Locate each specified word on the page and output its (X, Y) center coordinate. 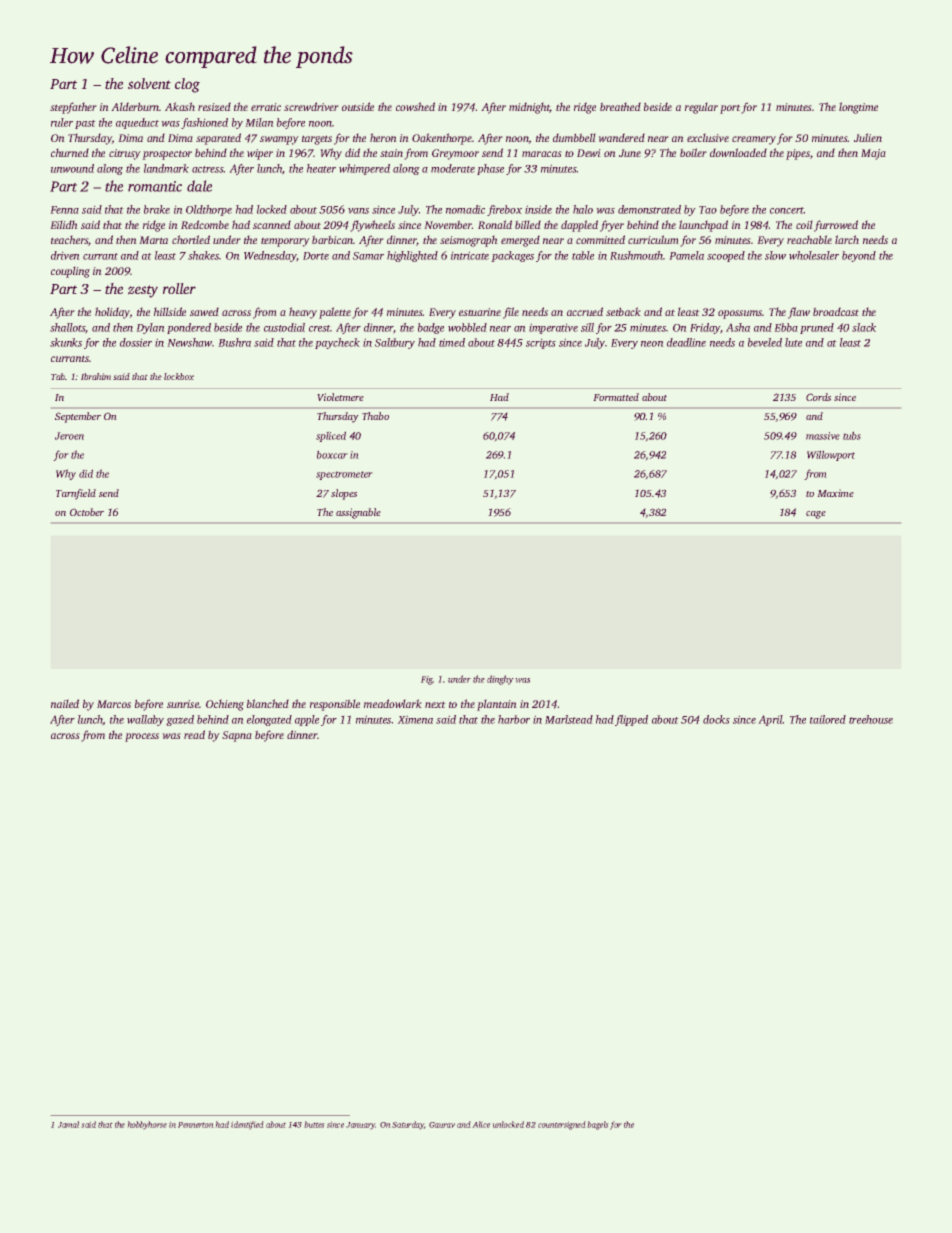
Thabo (375, 416)
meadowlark (392, 703)
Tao (708, 210)
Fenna (65, 210)
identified (247, 1124)
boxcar (332, 455)
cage (815, 515)
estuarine (480, 312)
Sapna (236, 736)
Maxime (835, 493)
